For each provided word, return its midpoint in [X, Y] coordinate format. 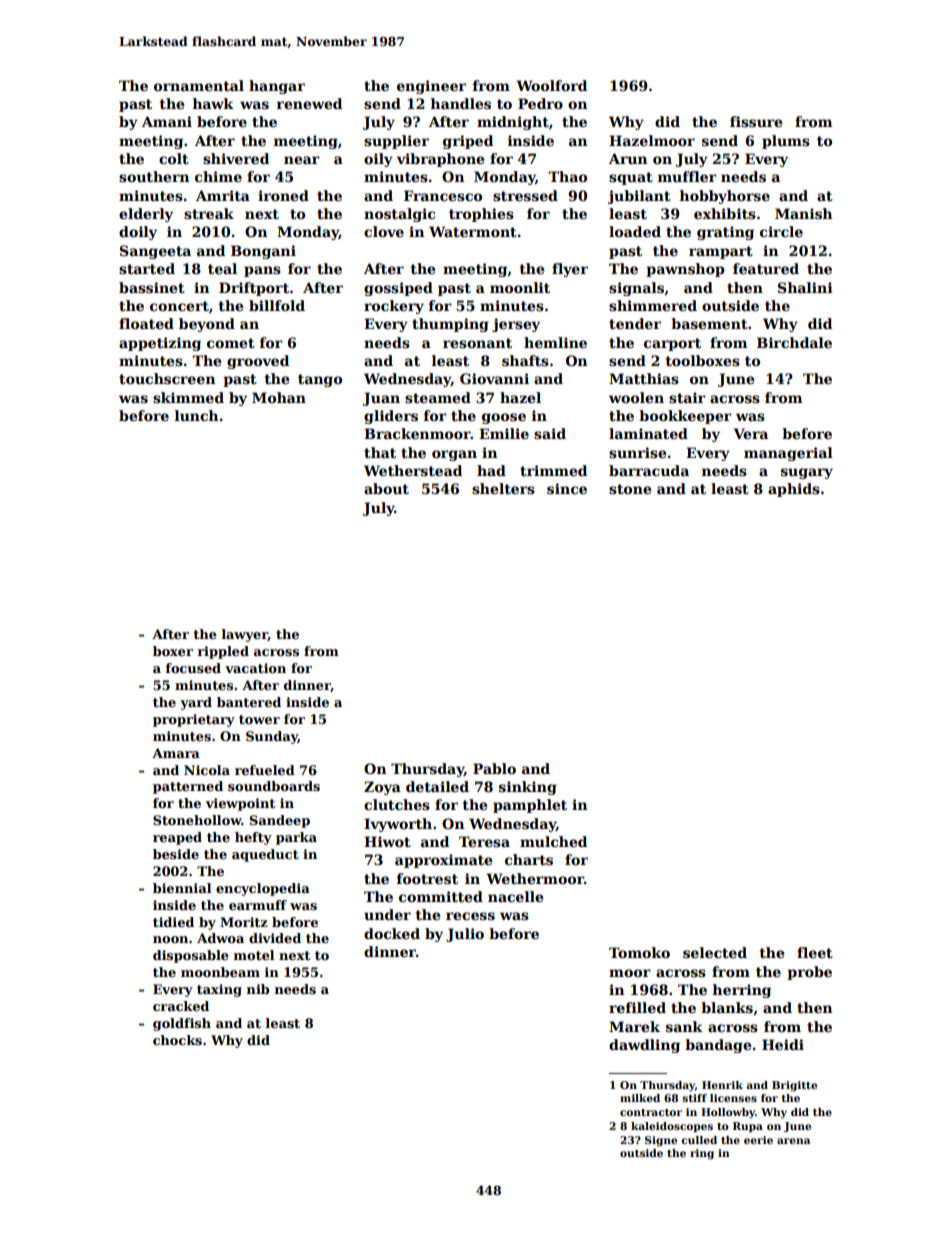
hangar [277, 87]
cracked [181, 1006]
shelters [503, 488]
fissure [756, 121]
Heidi [783, 1044]
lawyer [245, 635]
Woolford [551, 85]
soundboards [274, 786]
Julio [465, 935]
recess [470, 916]
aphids [794, 490]
